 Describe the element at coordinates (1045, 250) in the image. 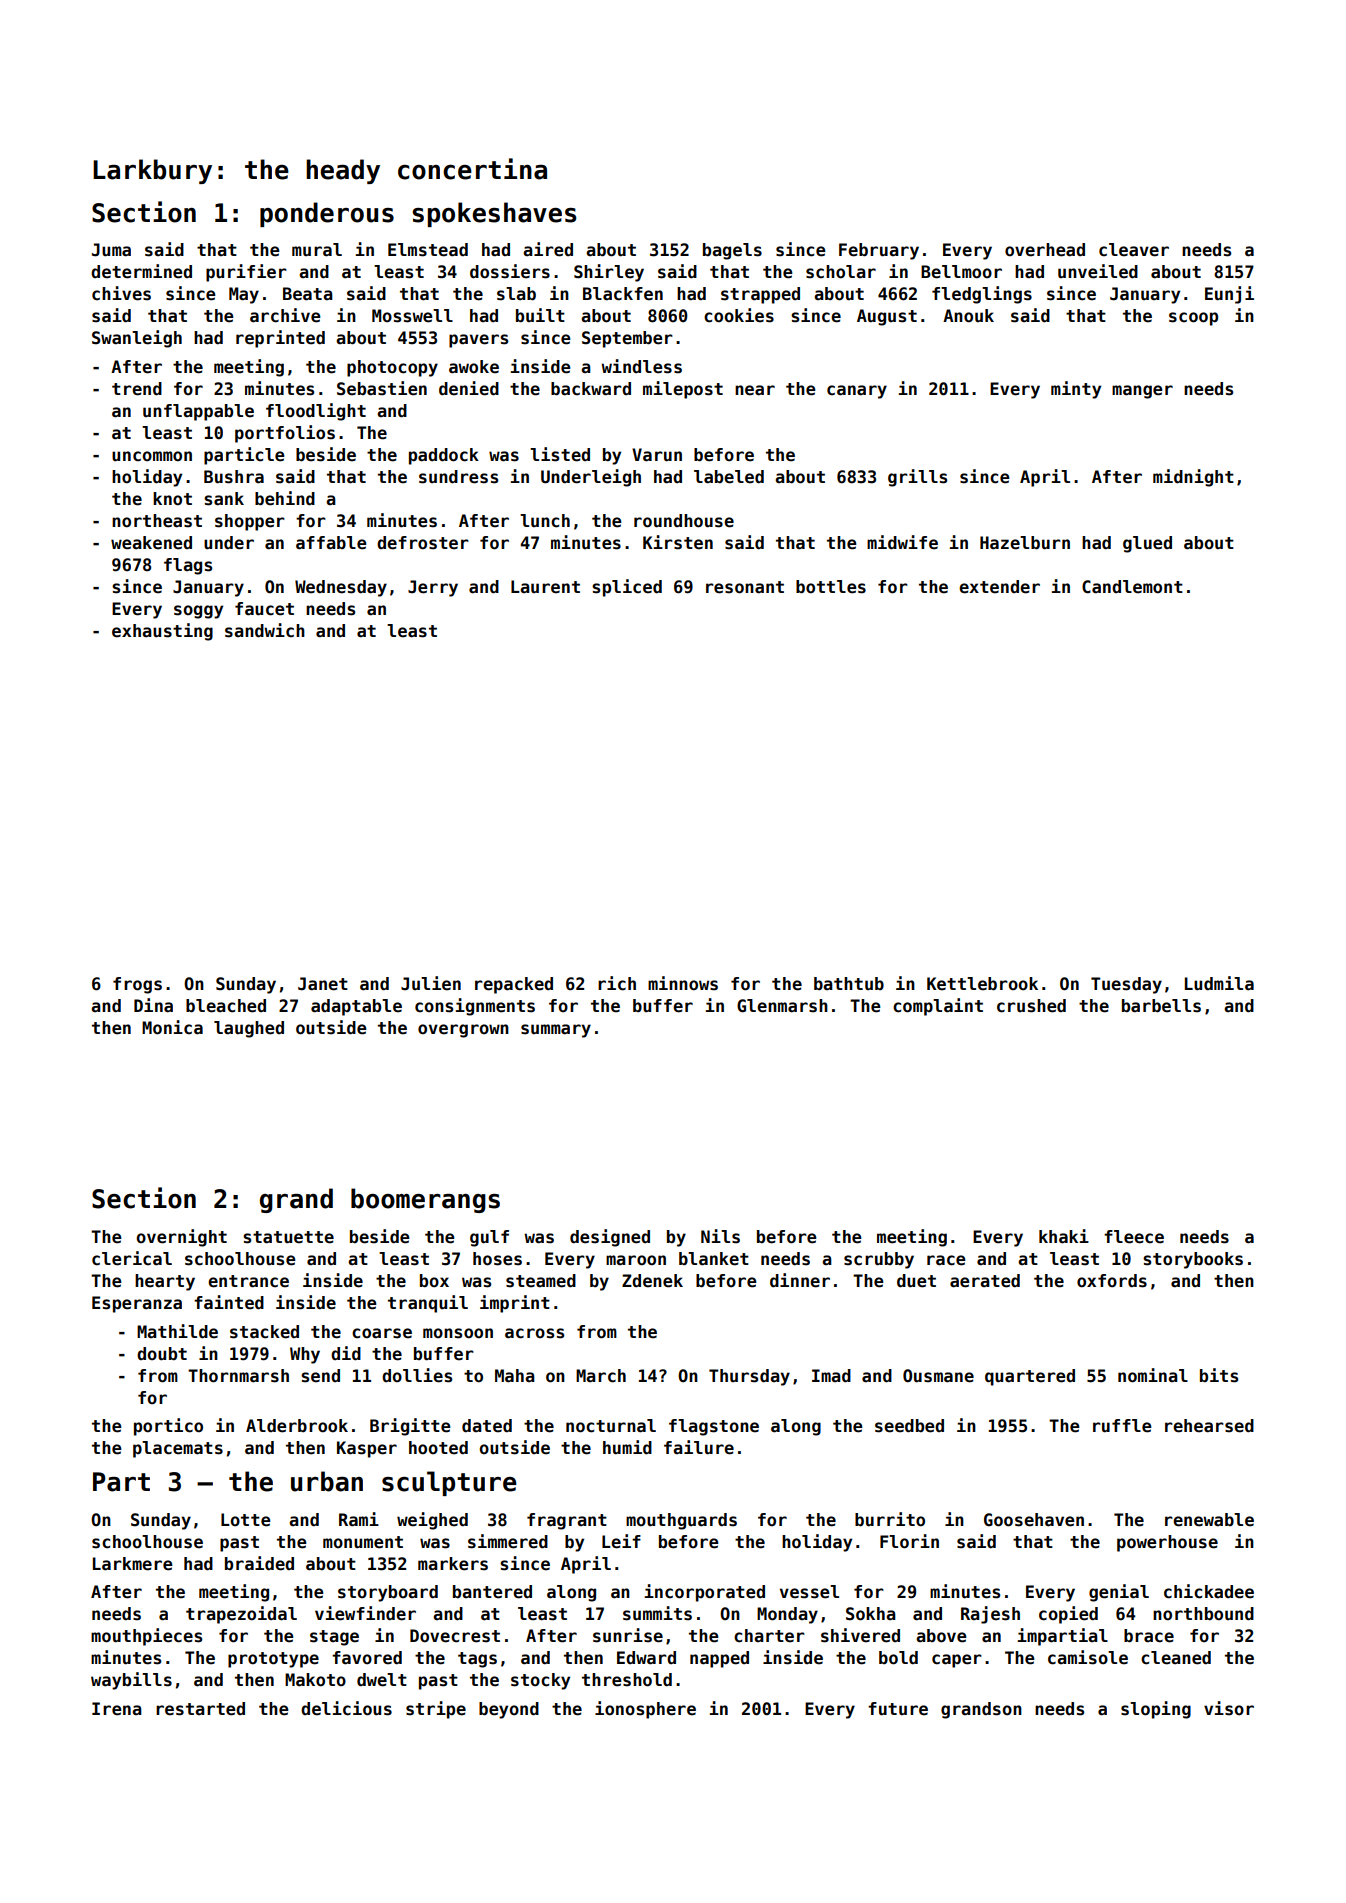

I see `overhead` at that location.
